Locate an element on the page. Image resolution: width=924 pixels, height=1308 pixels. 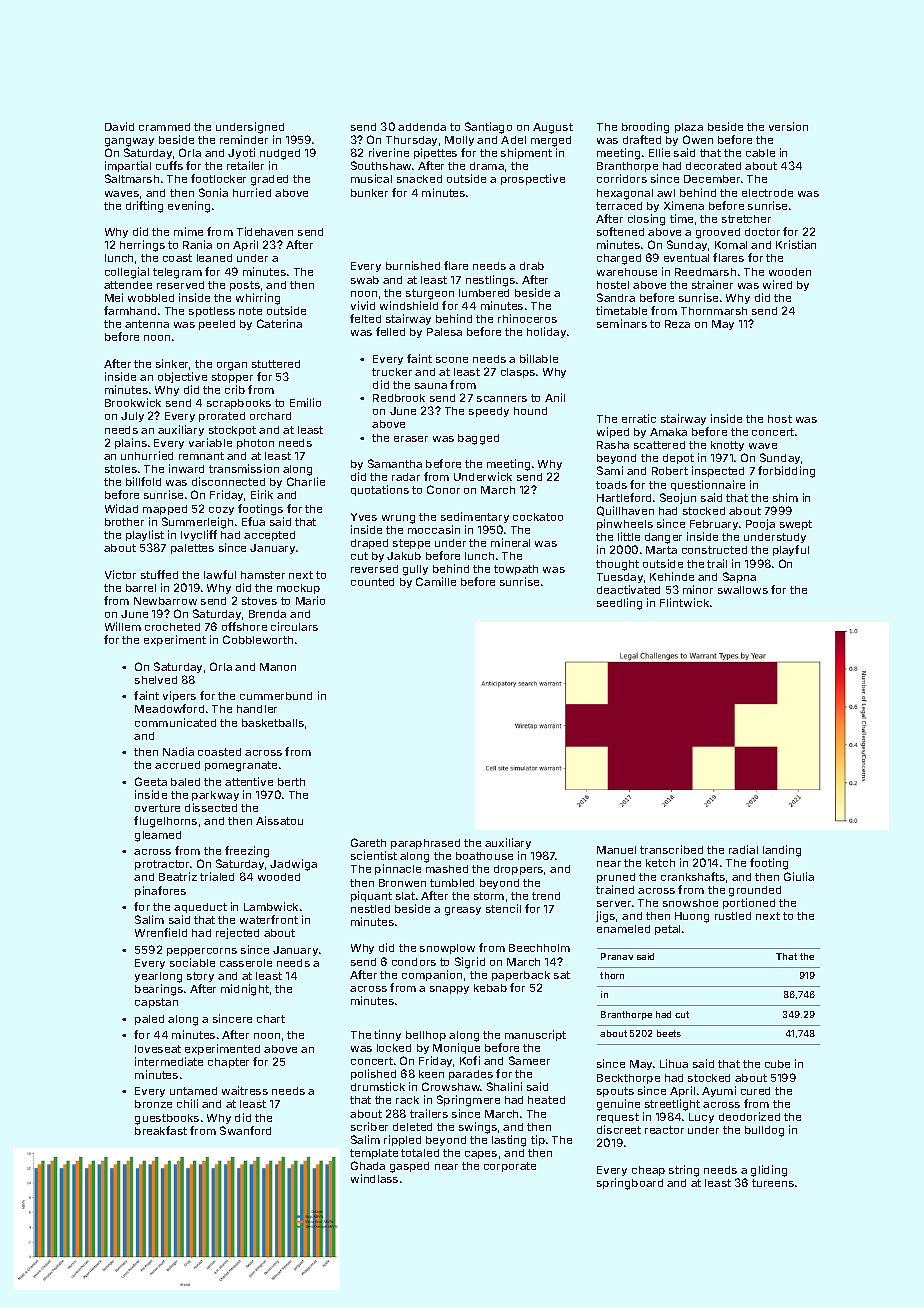
Swanford is located at coordinates (245, 1130).
